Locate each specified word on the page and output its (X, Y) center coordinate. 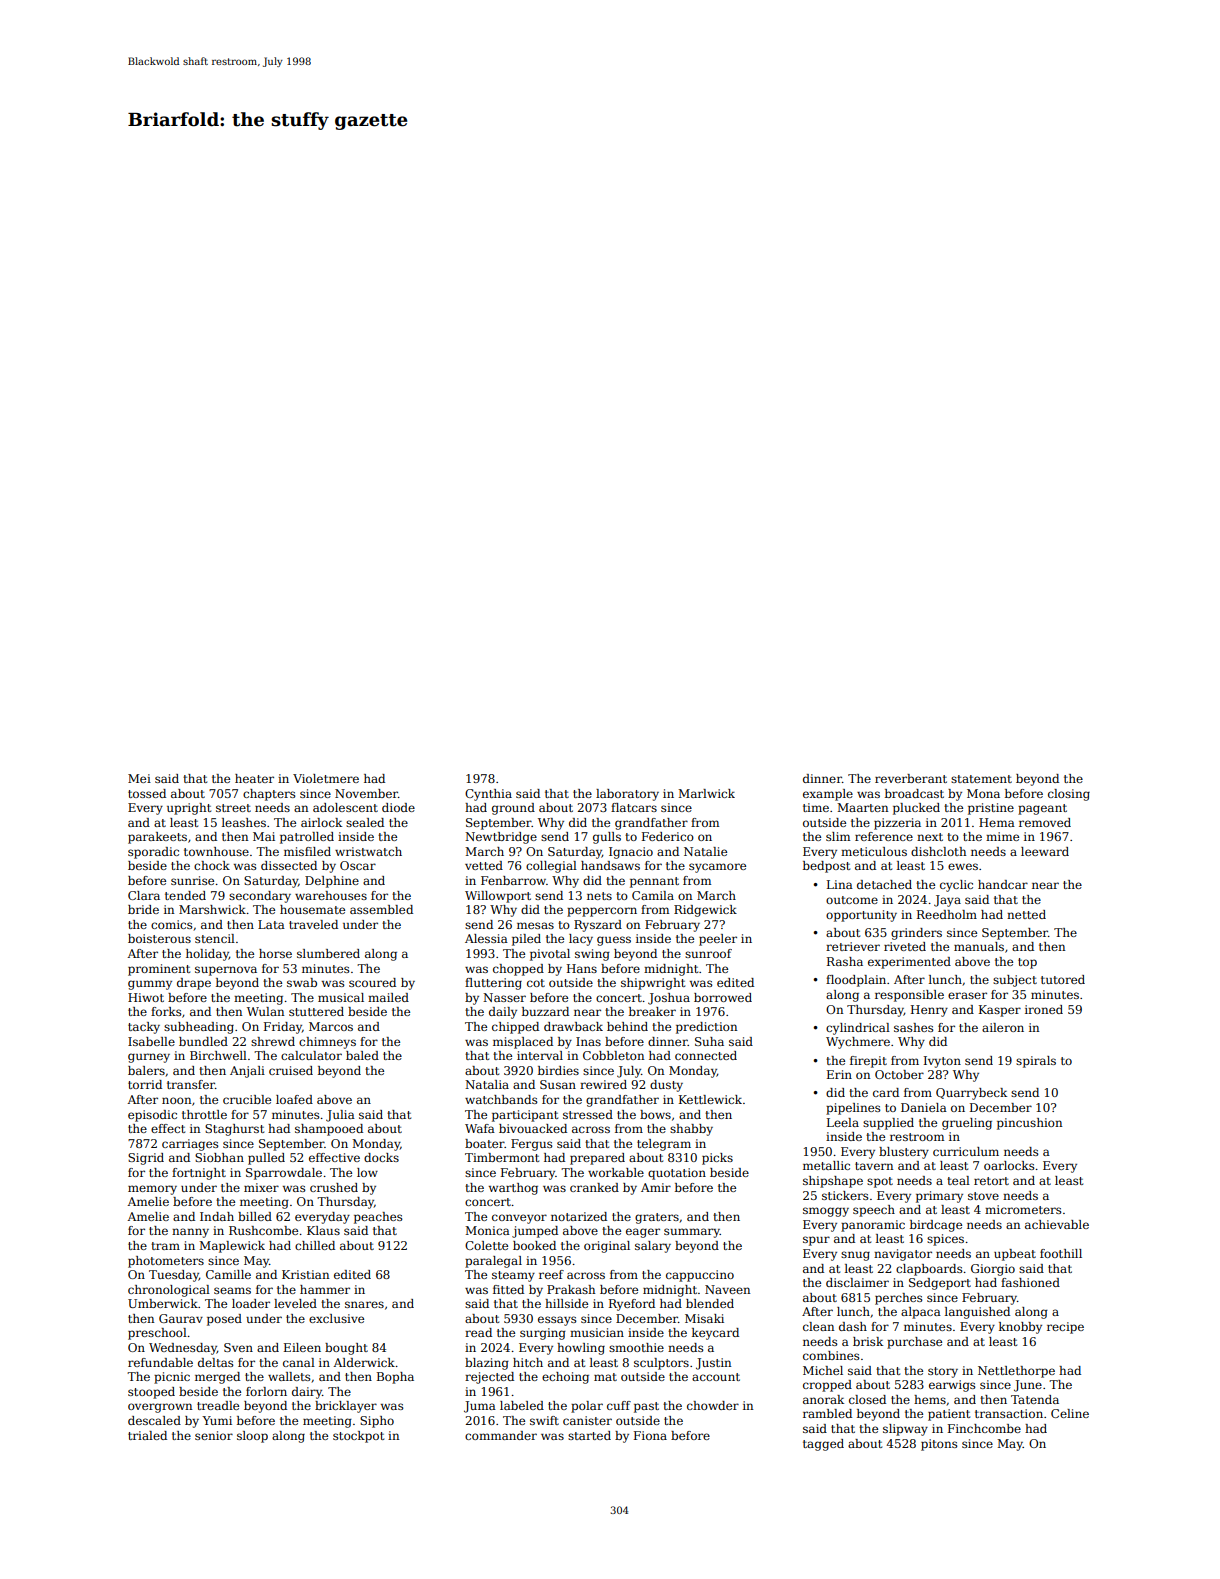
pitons (939, 1445)
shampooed (329, 1130)
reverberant (911, 778)
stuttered (316, 1011)
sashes (913, 1027)
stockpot (358, 1437)
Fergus (531, 1145)
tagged (823, 1445)
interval (540, 1055)
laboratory (627, 795)
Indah (217, 1216)
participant (525, 1116)
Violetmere (326, 778)
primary (939, 1197)
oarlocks (1009, 1165)
